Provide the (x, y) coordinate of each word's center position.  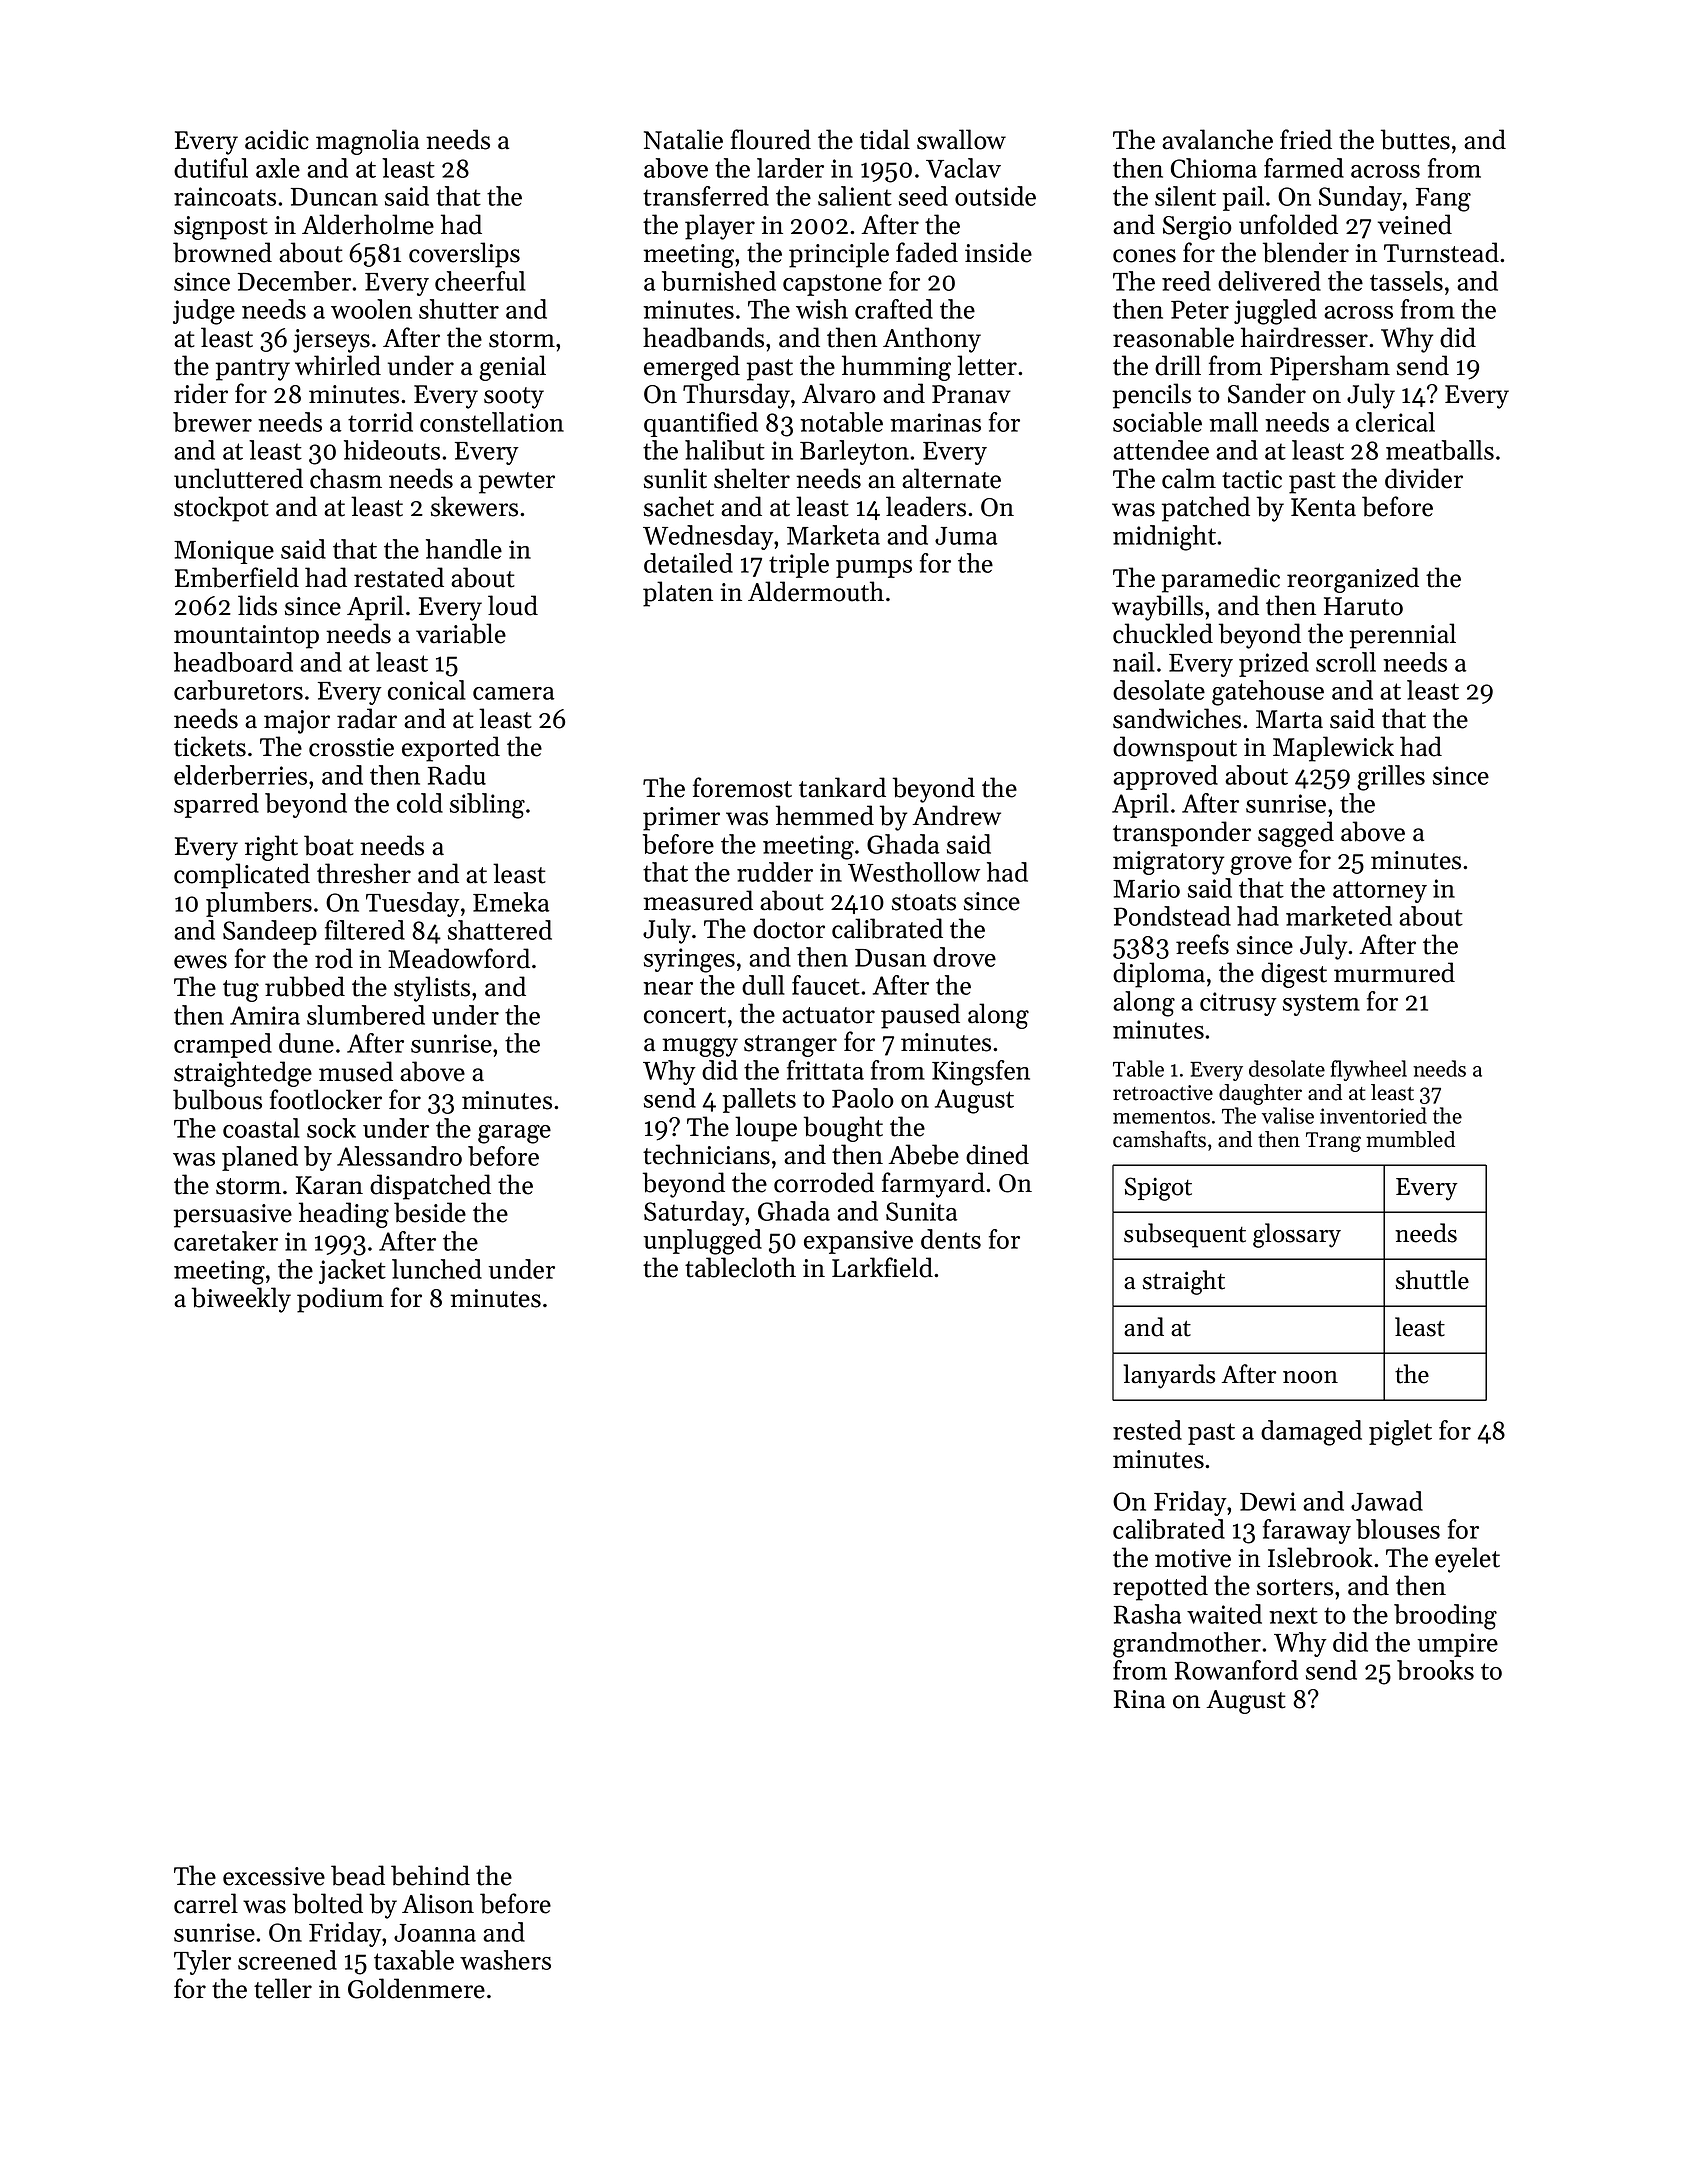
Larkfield (882, 1267)
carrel (206, 1903)
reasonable (1173, 337)
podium (340, 1300)
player (720, 227)
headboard (233, 662)
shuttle (1432, 1280)
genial (512, 368)
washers (505, 1960)
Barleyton (854, 452)
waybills (1157, 608)
